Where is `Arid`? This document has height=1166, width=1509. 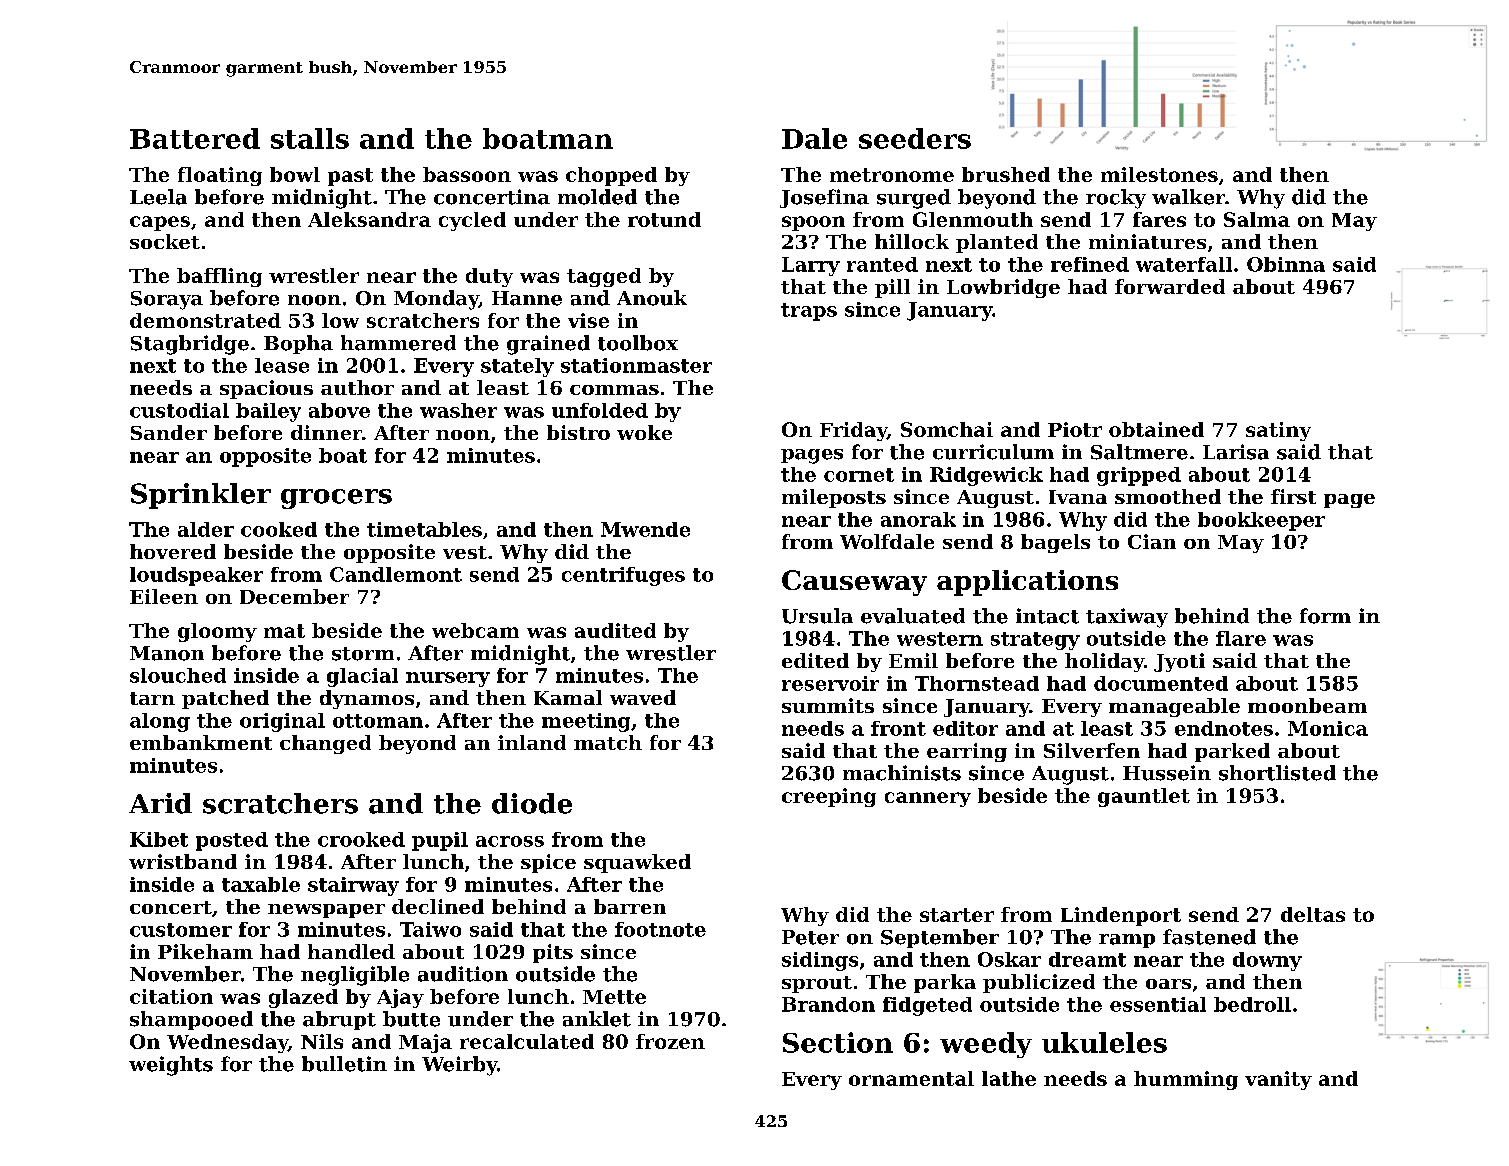
Arid is located at coordinates (160, 803).
